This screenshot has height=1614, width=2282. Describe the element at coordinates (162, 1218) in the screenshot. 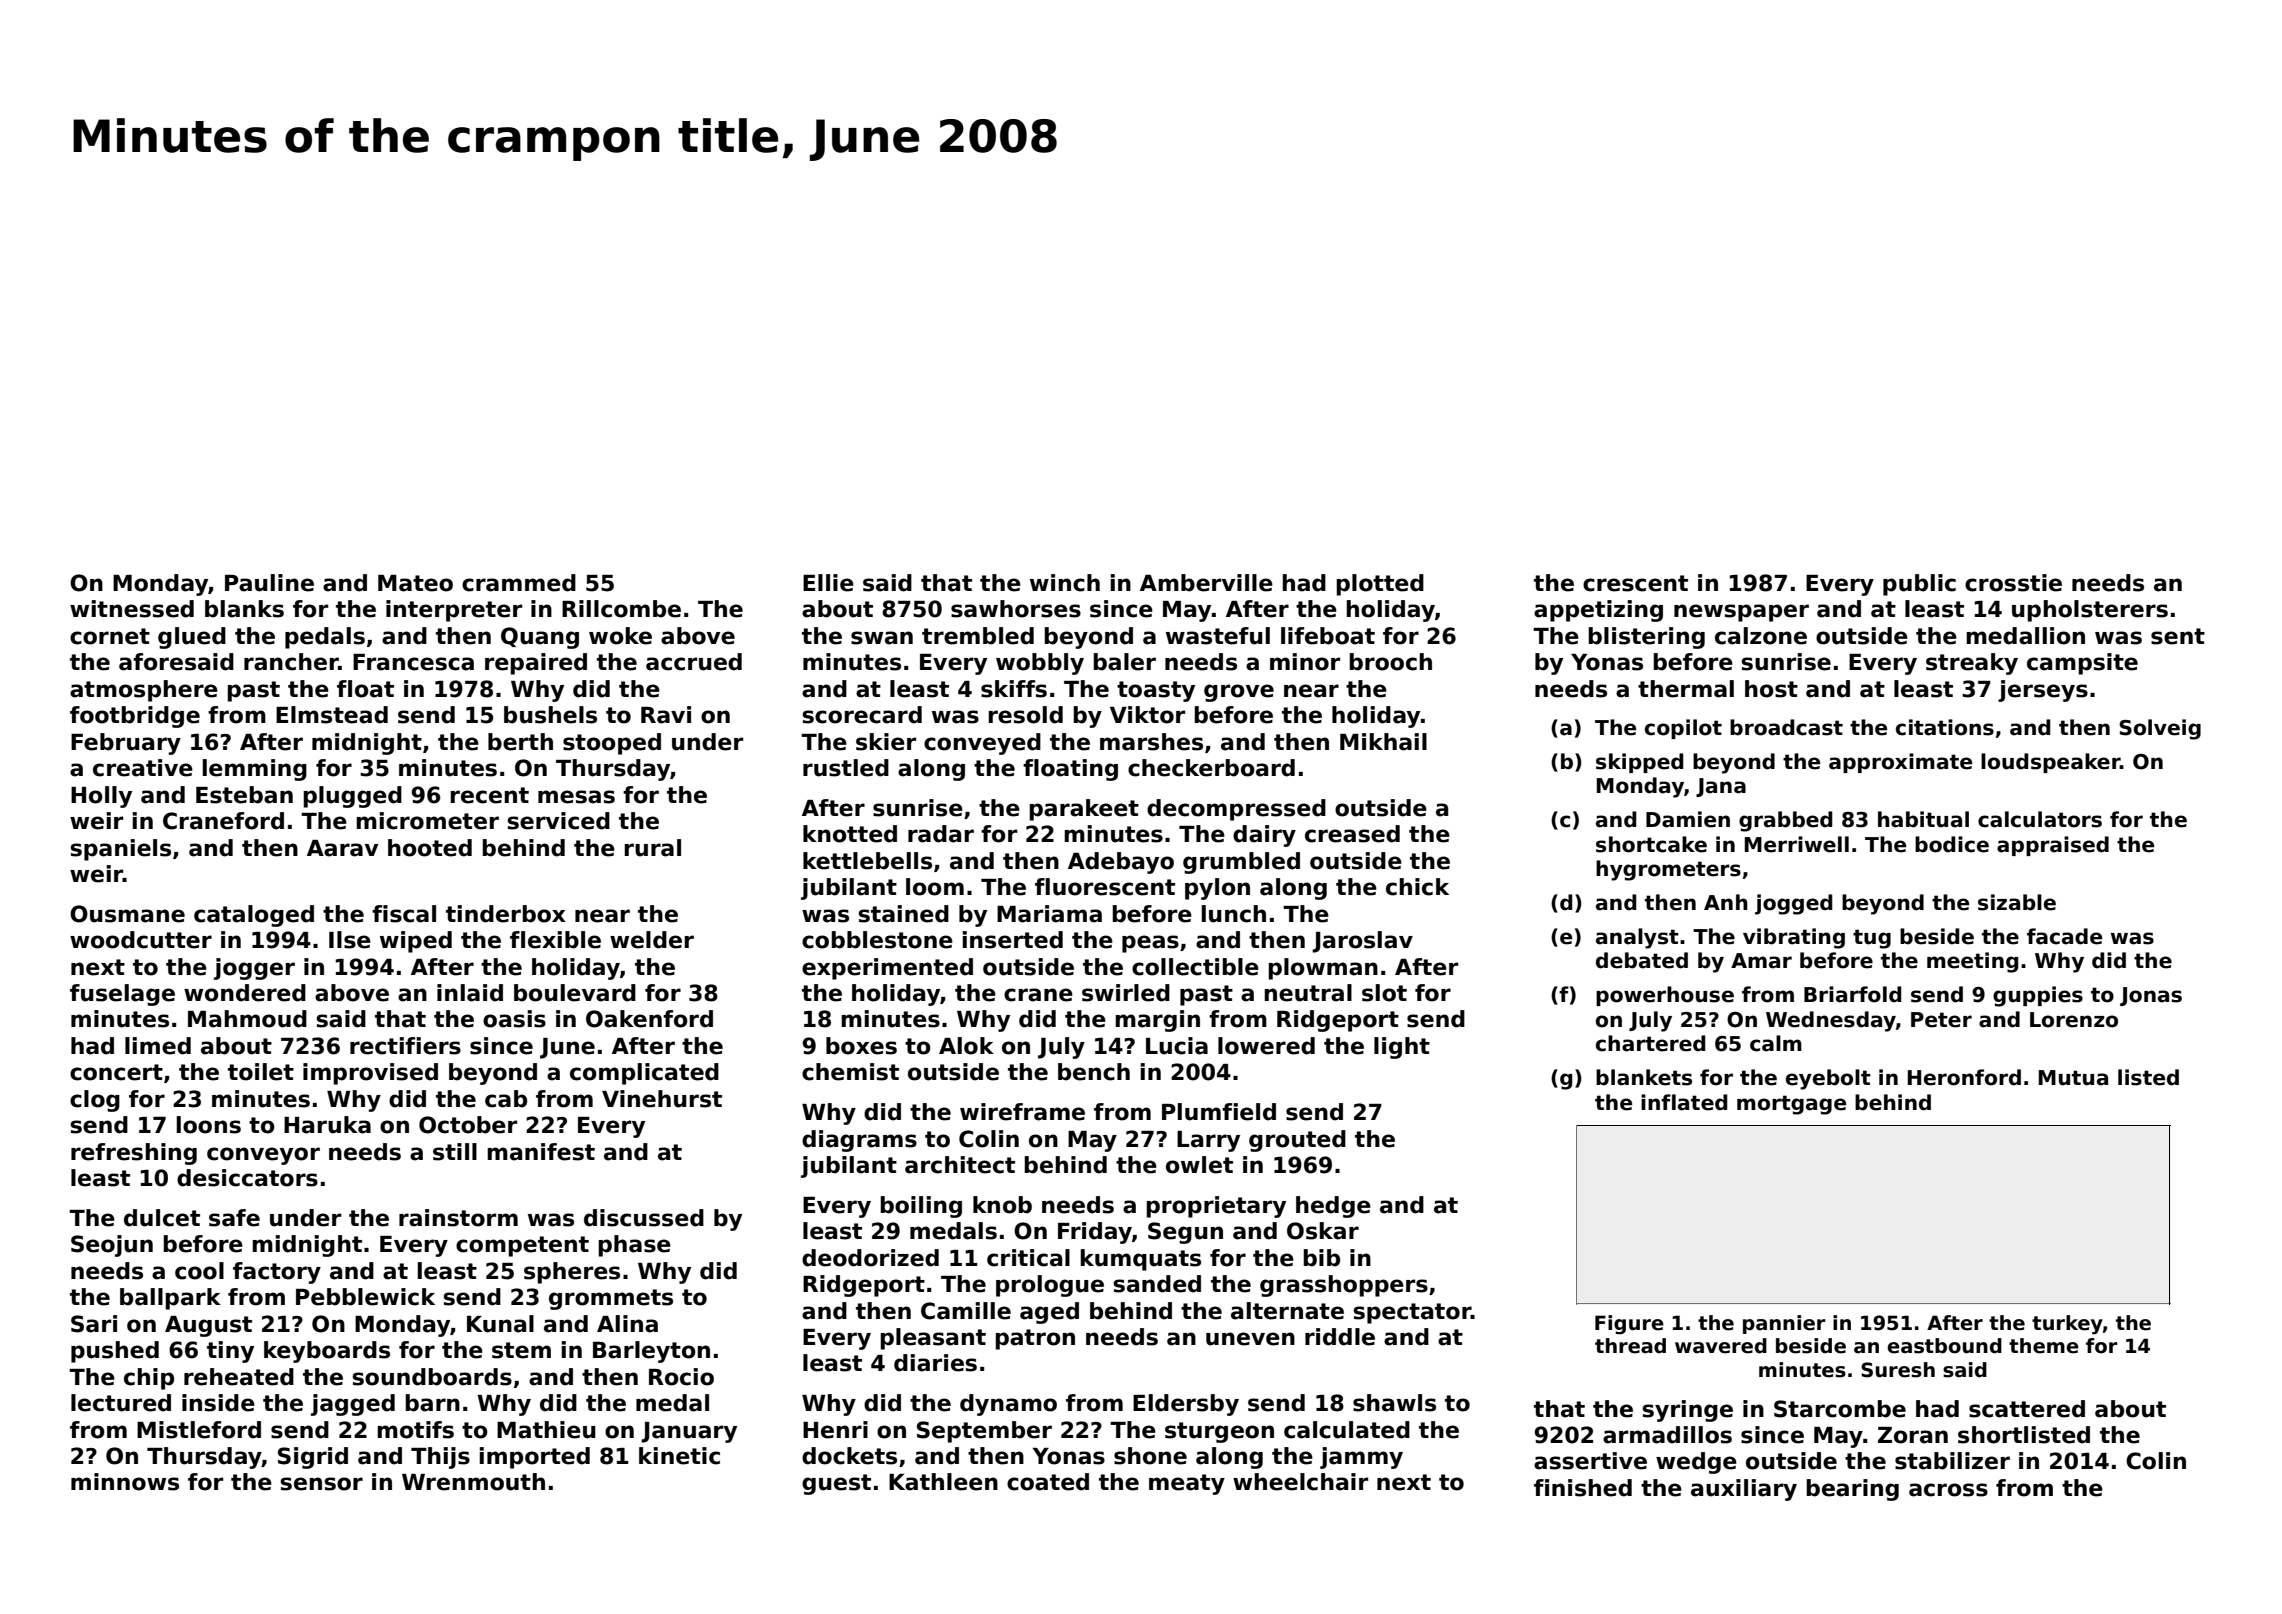

I see `dulcet` at that location.
